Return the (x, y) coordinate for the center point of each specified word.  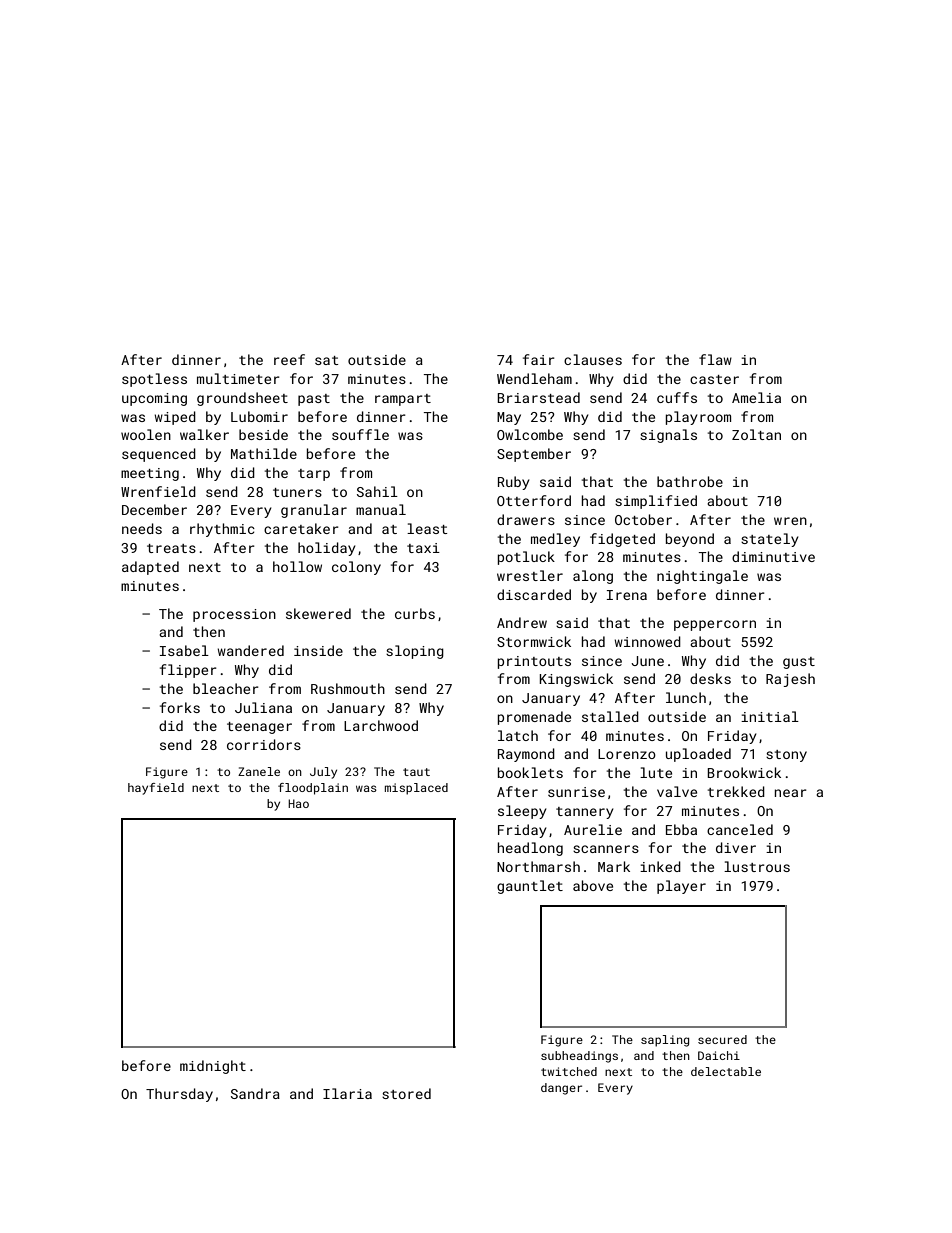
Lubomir (259, 416)
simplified (656, 502)
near (791, 793)
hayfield (156, 789)
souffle (360, 434)
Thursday (179, 1095)
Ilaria (347, 1093)
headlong (530, 849)
